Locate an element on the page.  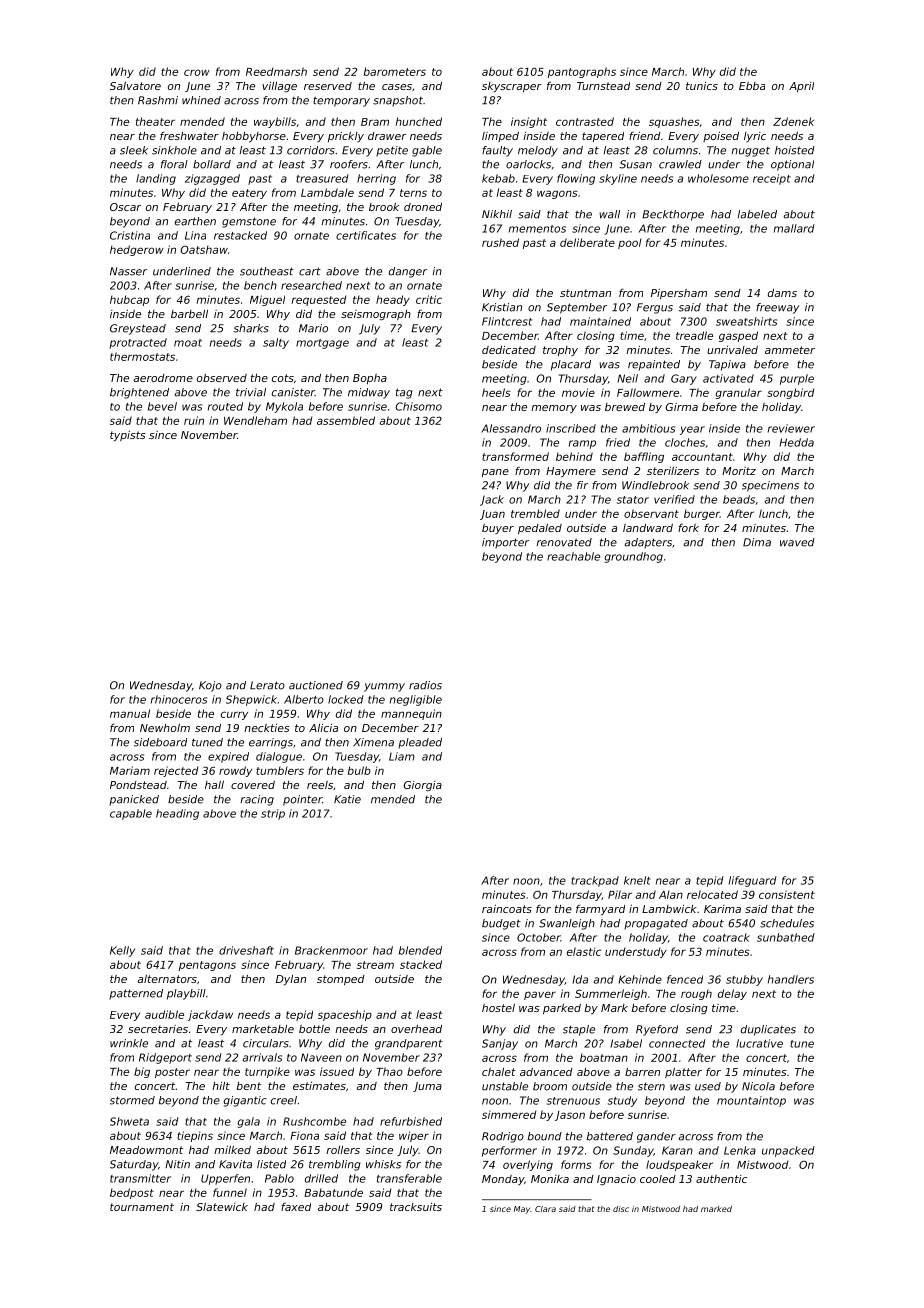
sleek is located at coordinates (134, 150).
